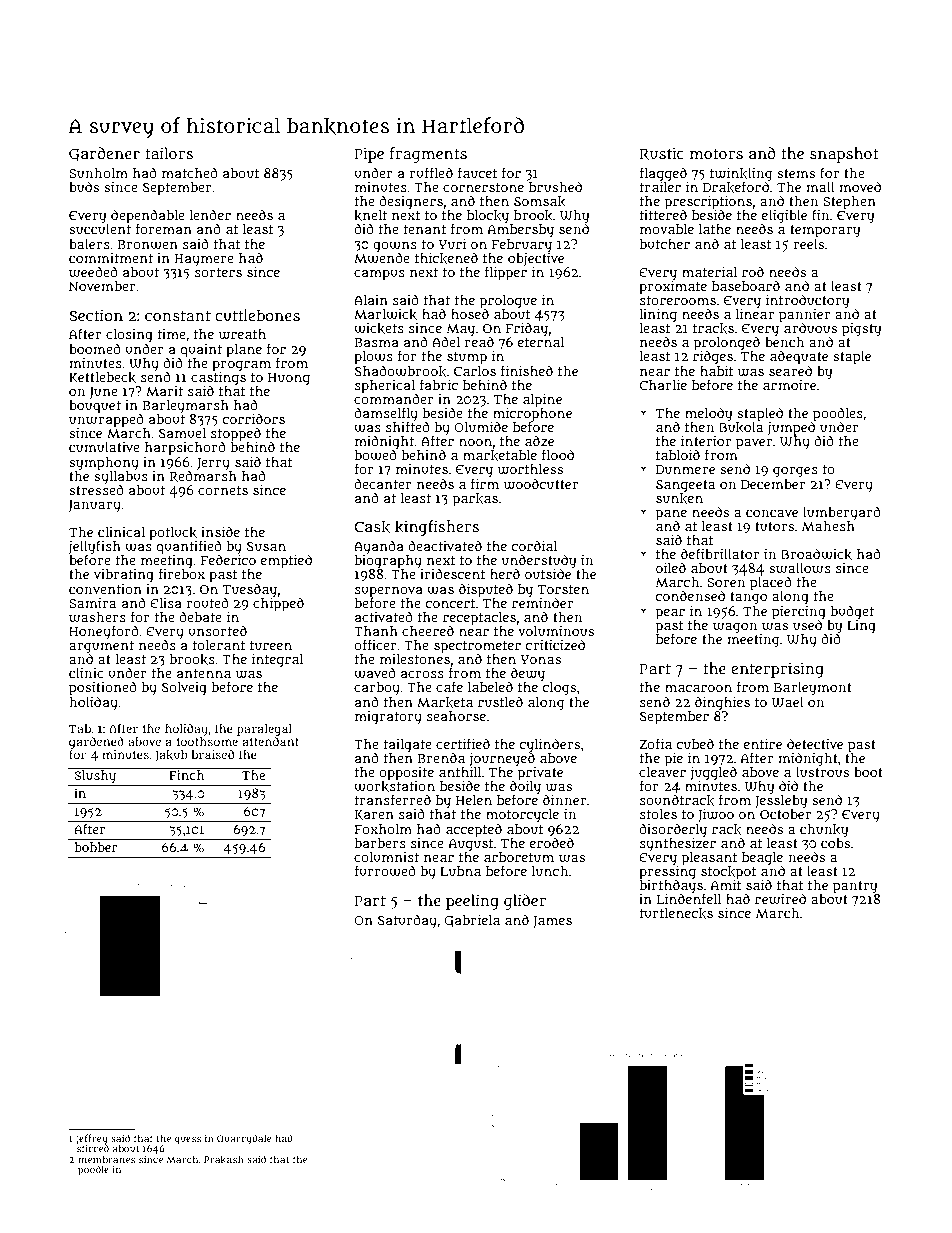 The image size is (952, 1233). Describe the element at coordinates (525, 902) in the document. I see `glider` at that location.
